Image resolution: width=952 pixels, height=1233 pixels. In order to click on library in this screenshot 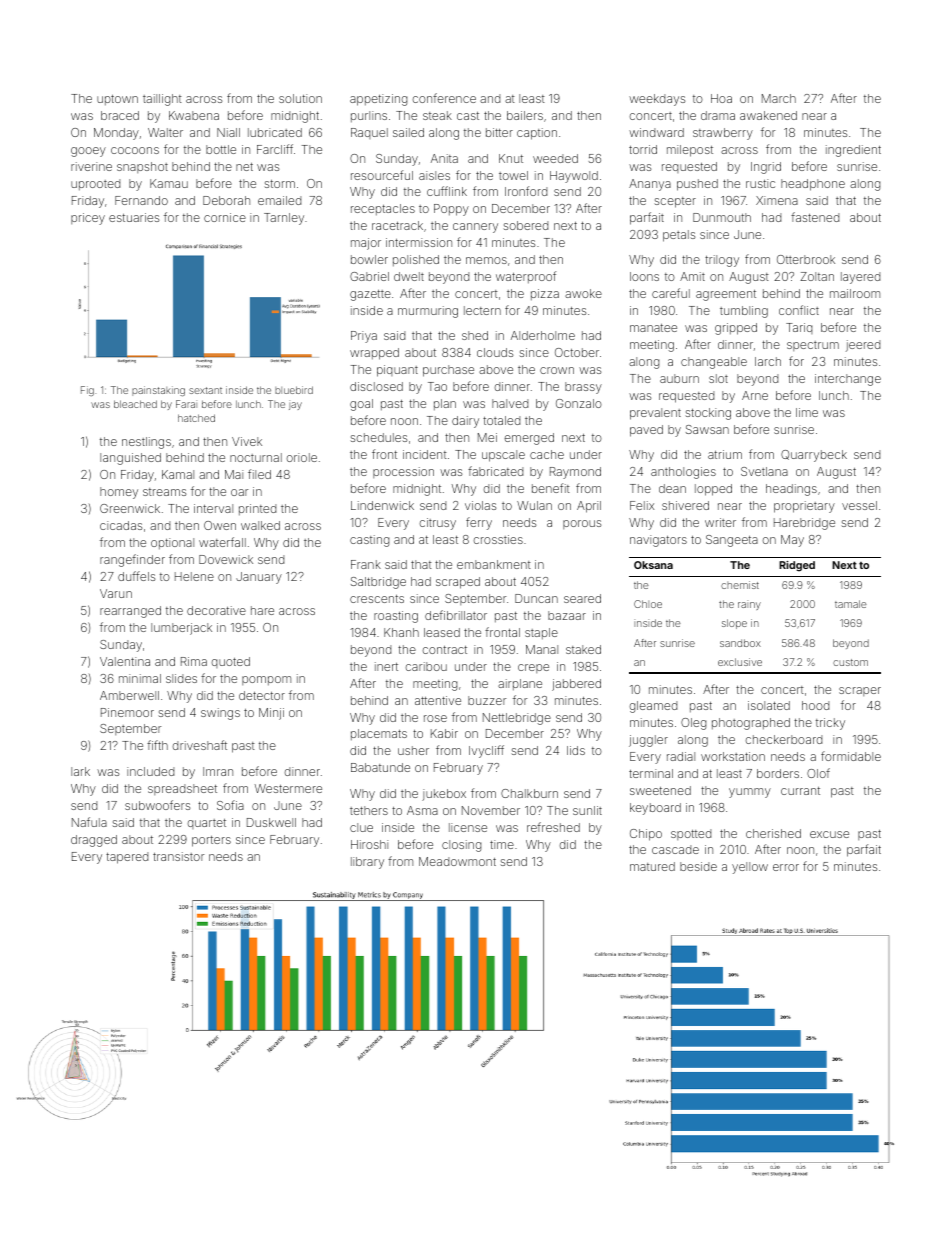, I will do `click(367, 863)`.
